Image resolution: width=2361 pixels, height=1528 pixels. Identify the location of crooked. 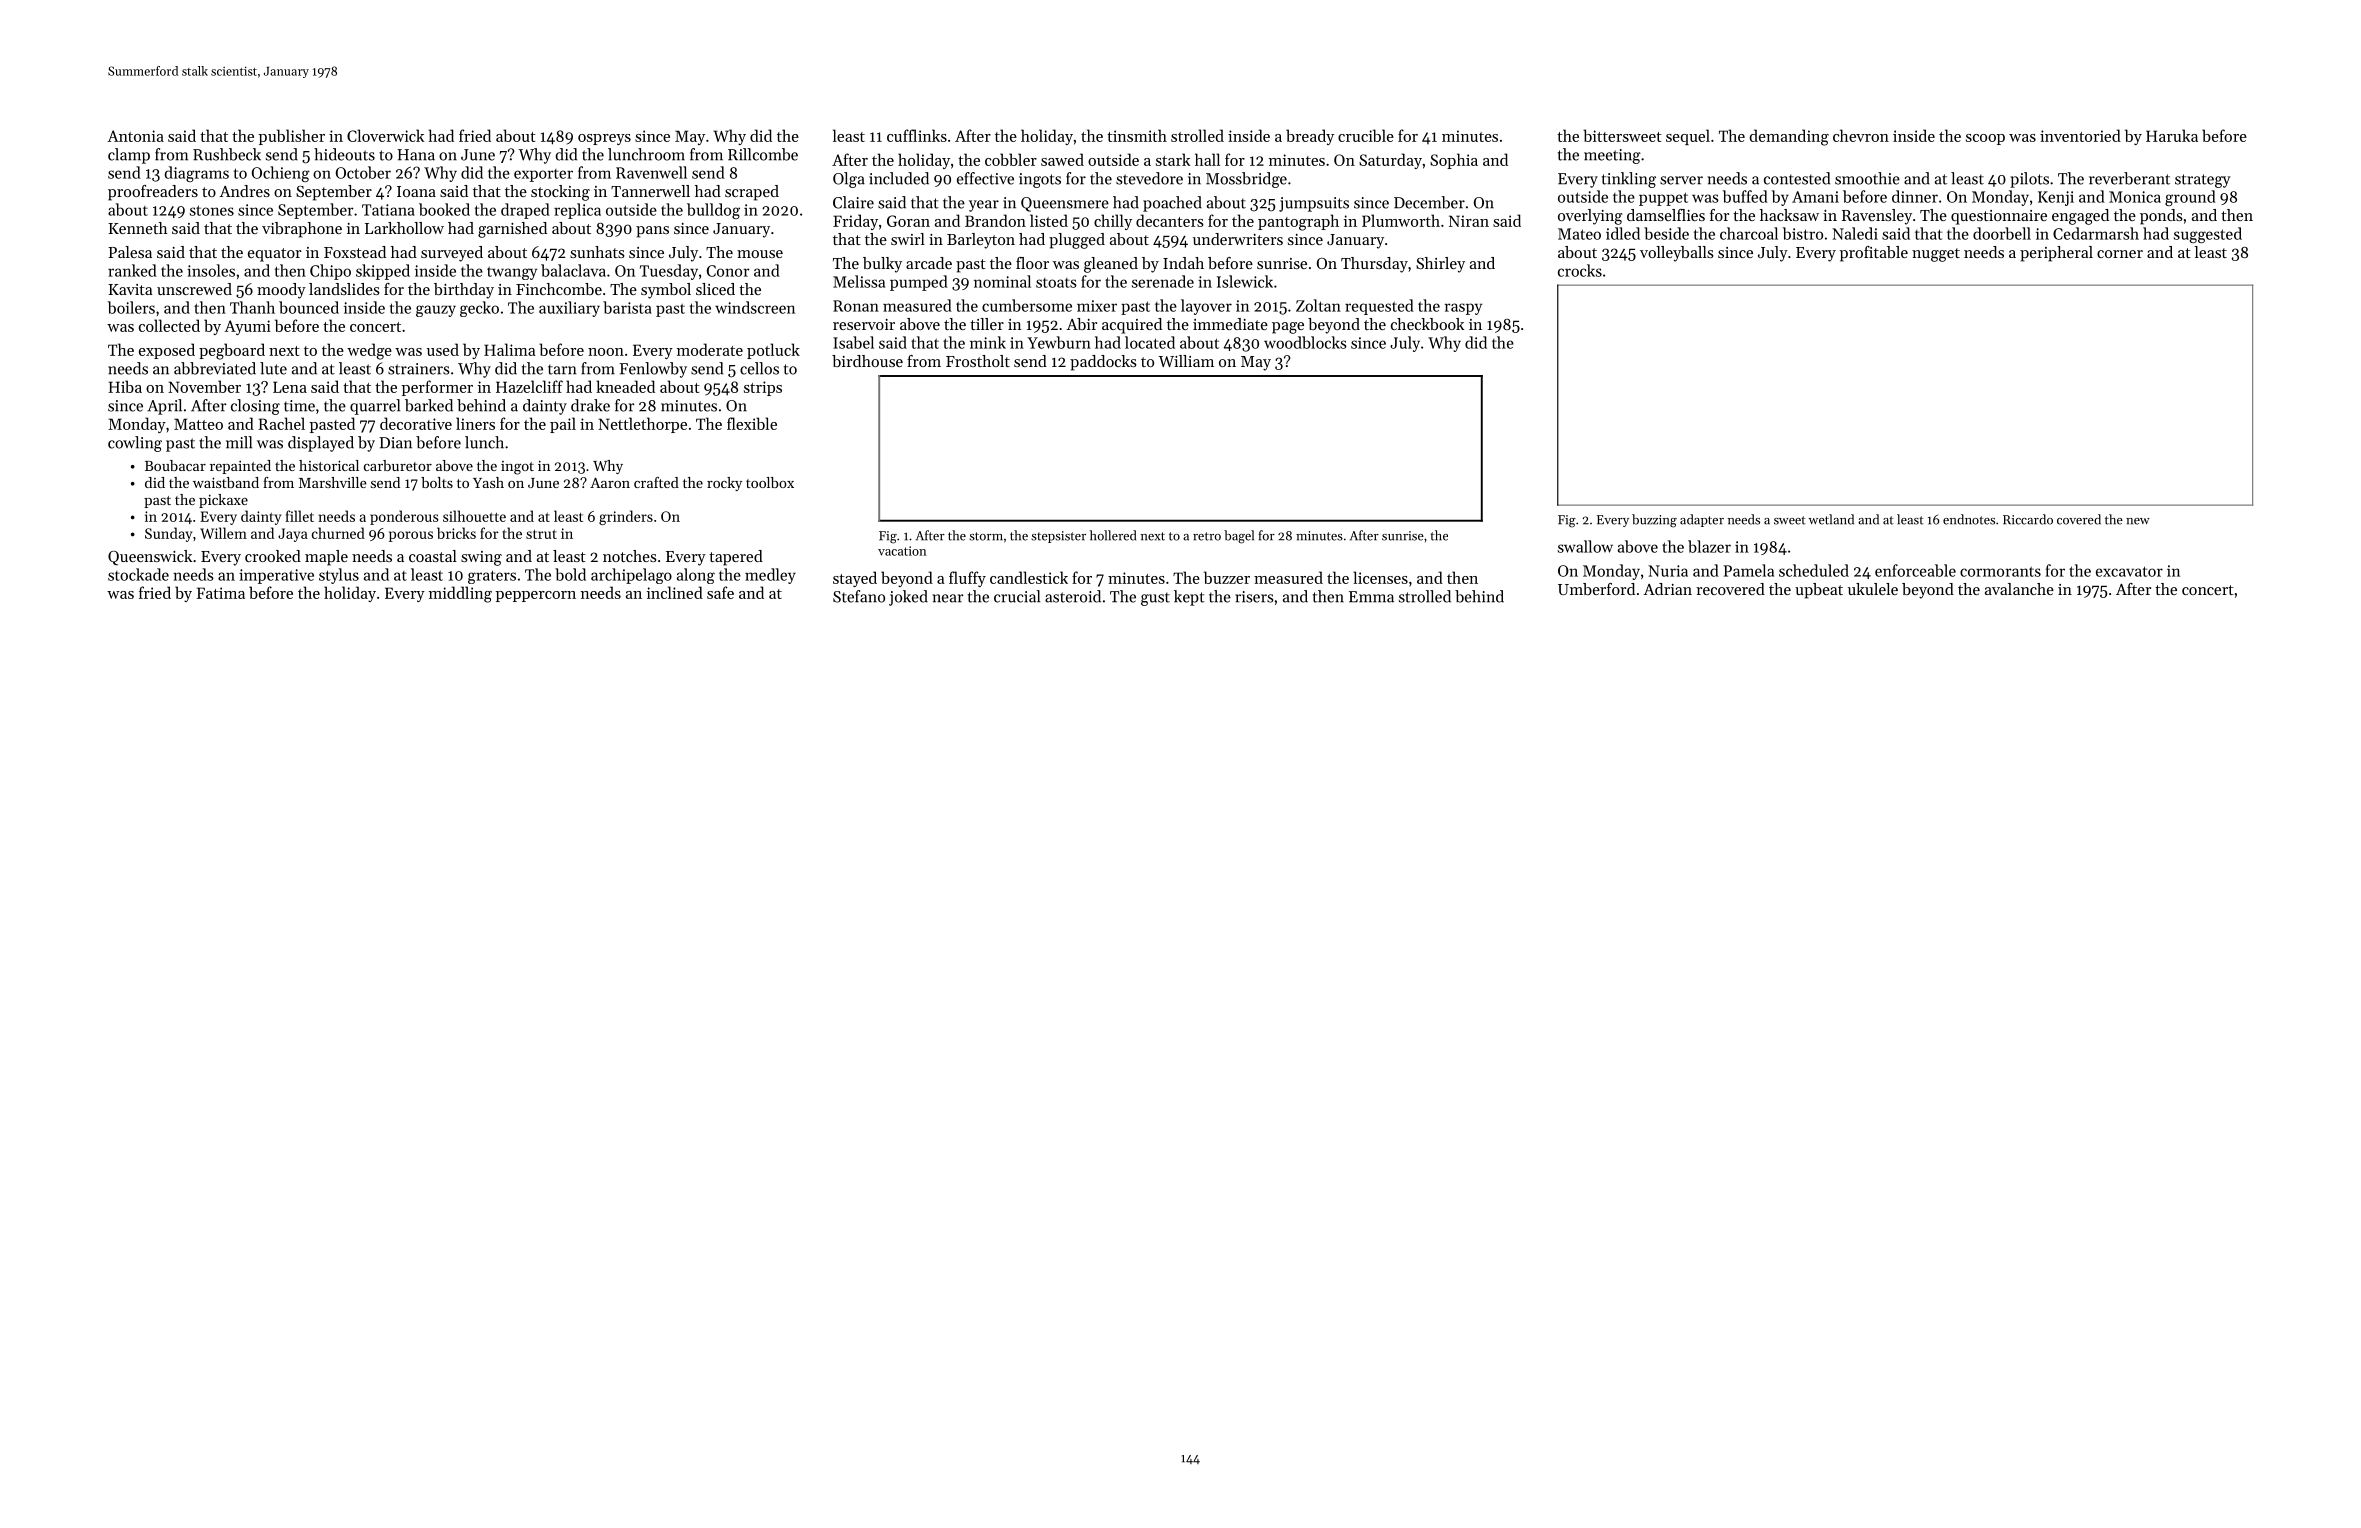
(273, 556).
